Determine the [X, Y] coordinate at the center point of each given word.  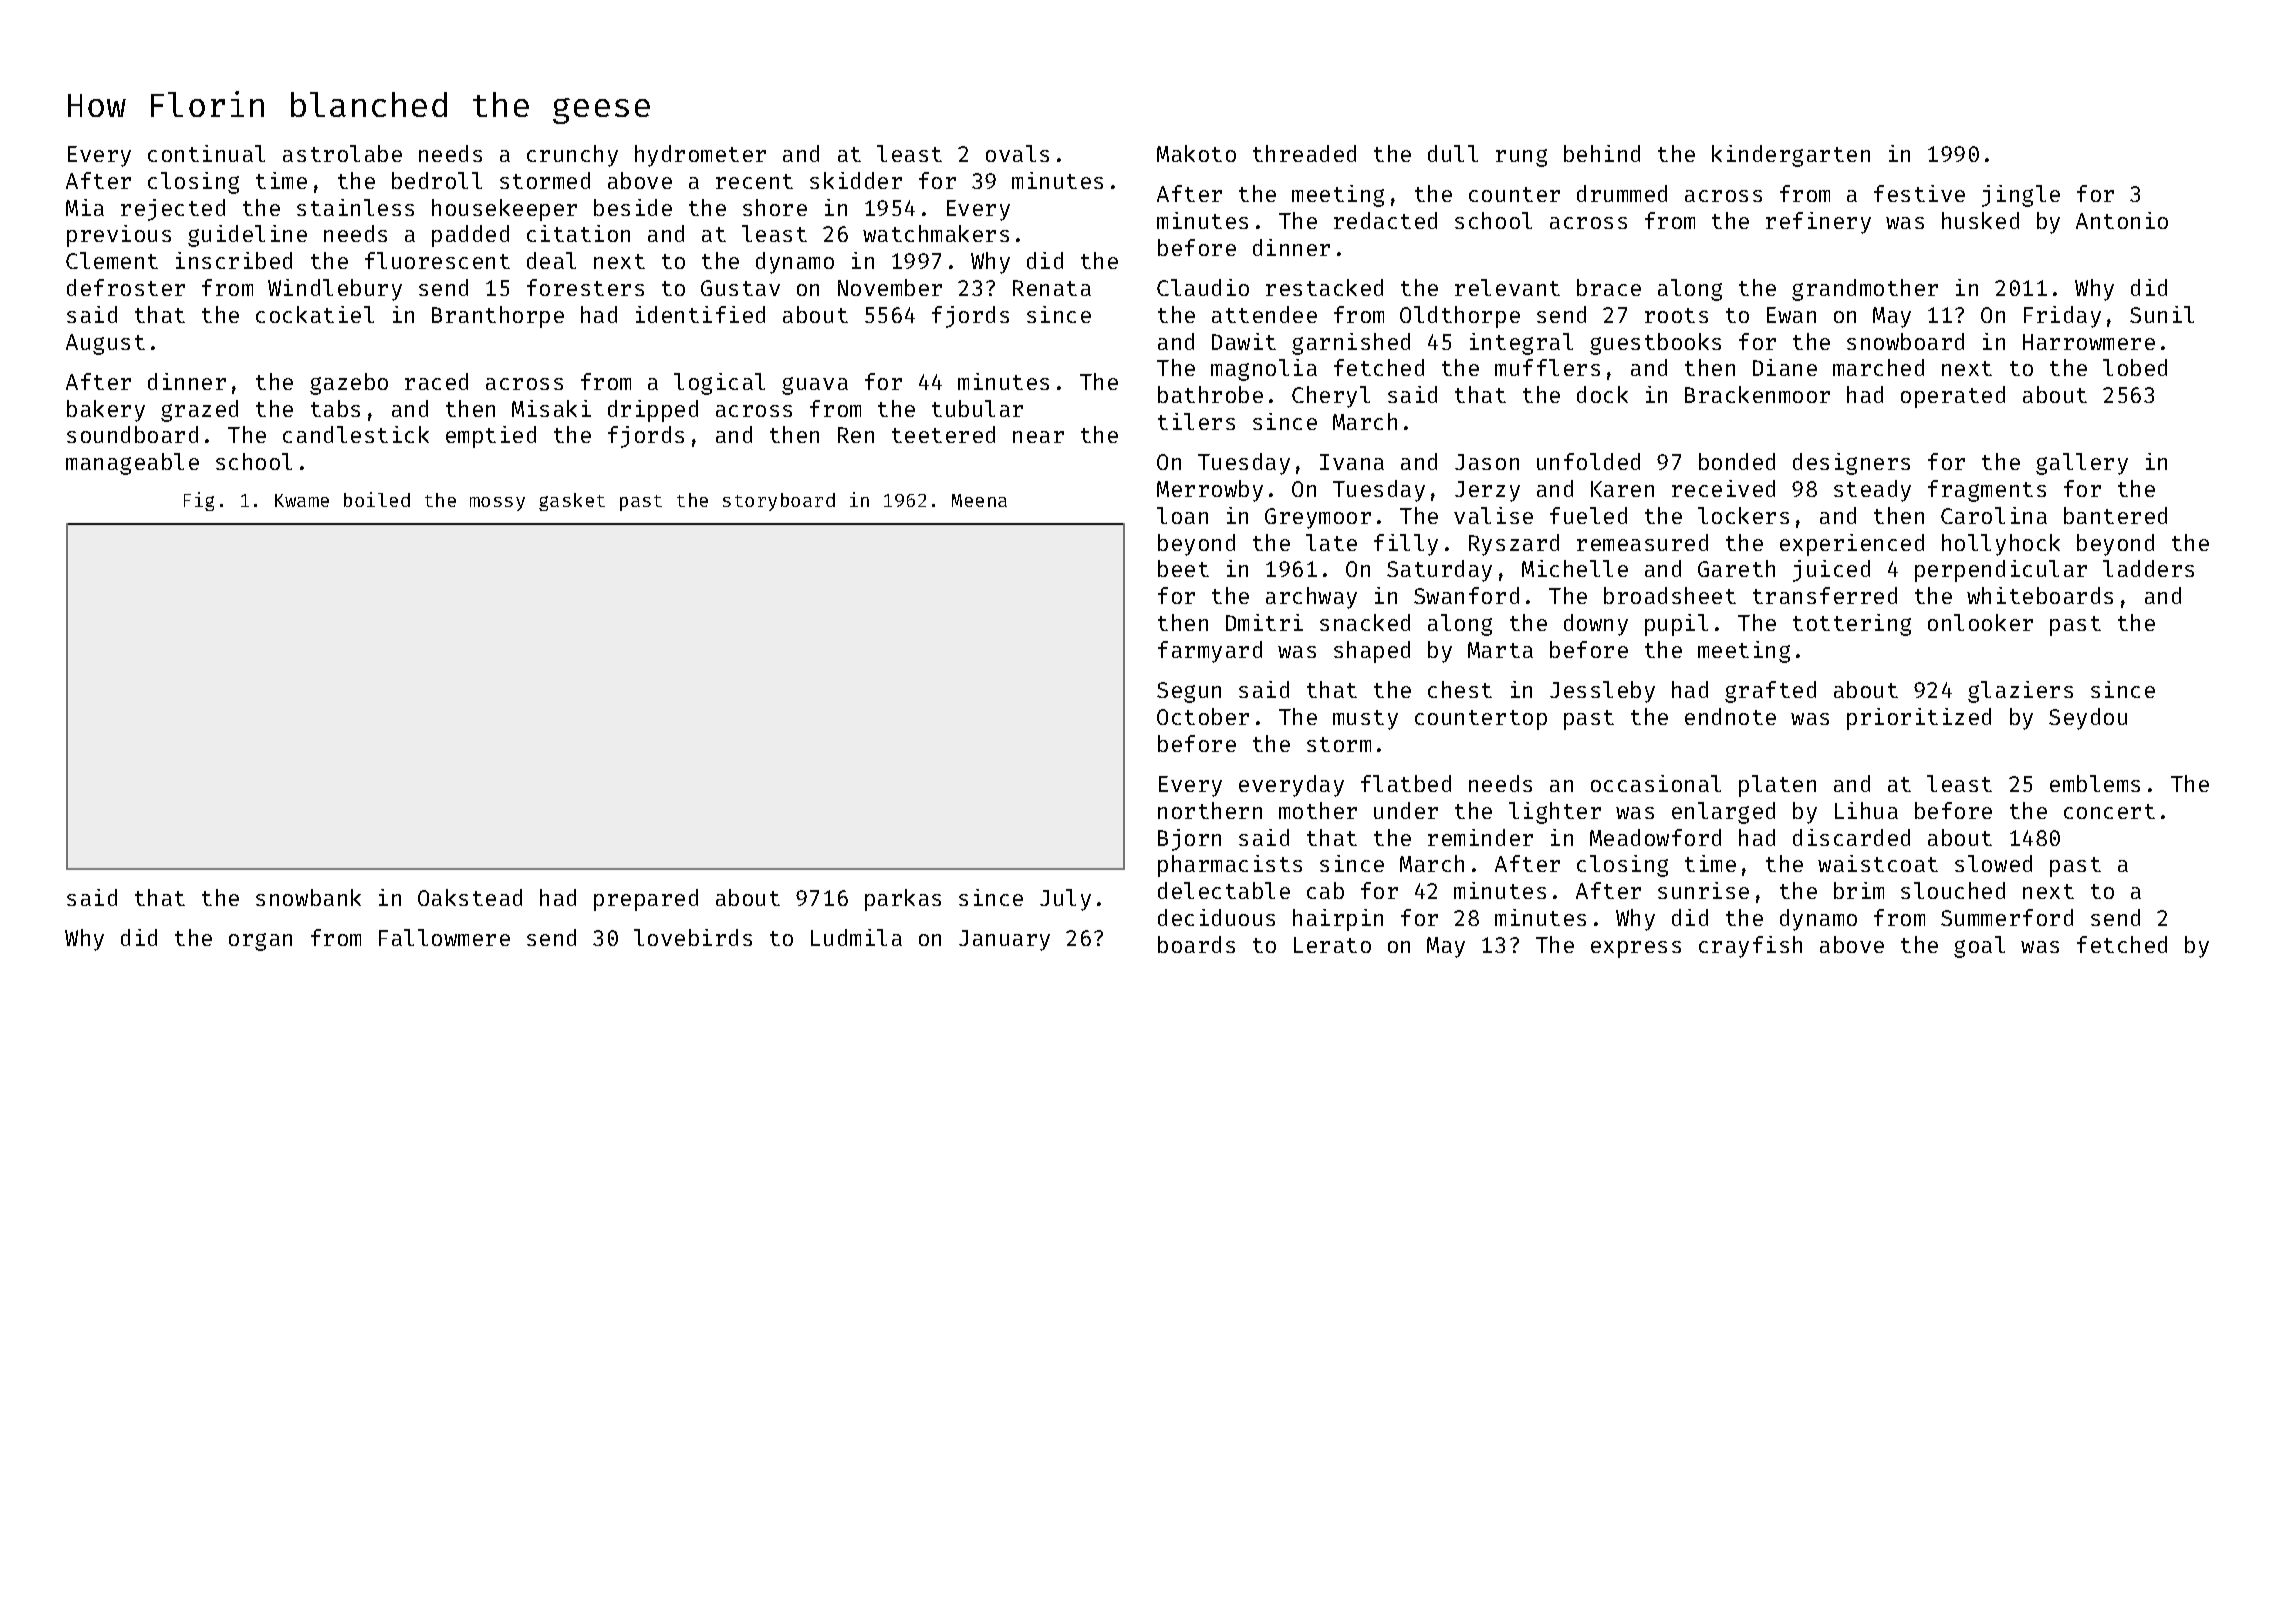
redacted [1385, 220]
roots [1676, 315]
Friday [2062, 317]
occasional [1656, 783]
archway [1311, 598]
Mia [85, 207]
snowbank [308, 897]
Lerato [1332, 945]
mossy [497, 504]
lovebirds [693, 937]
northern [1210, 810]
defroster [126, 287]
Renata [1052, 288]
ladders [2148, 568]
